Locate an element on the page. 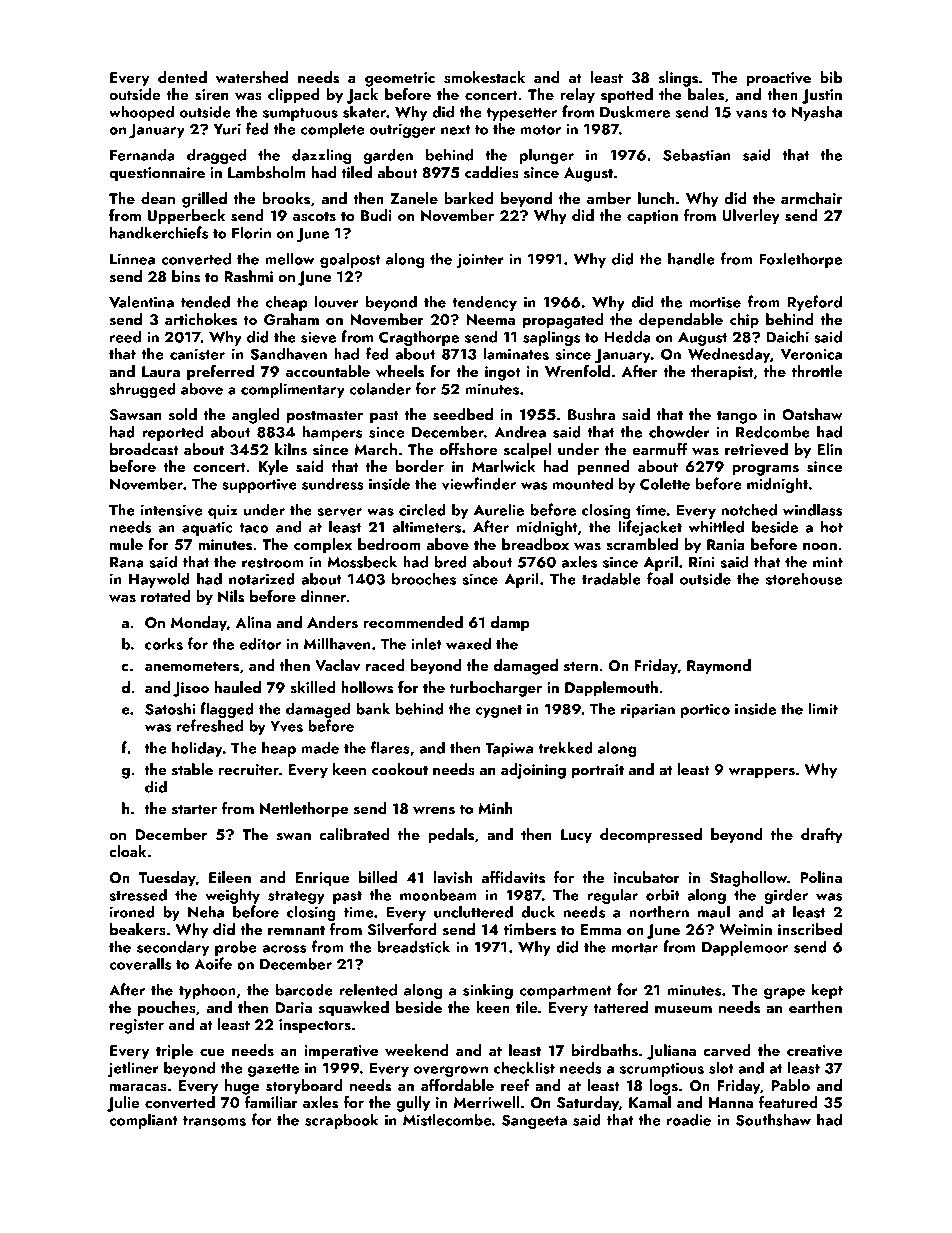 Image resolution: width=952 pixels, height=1233 pixels. squawked is located at coordinates (354, 1009).
